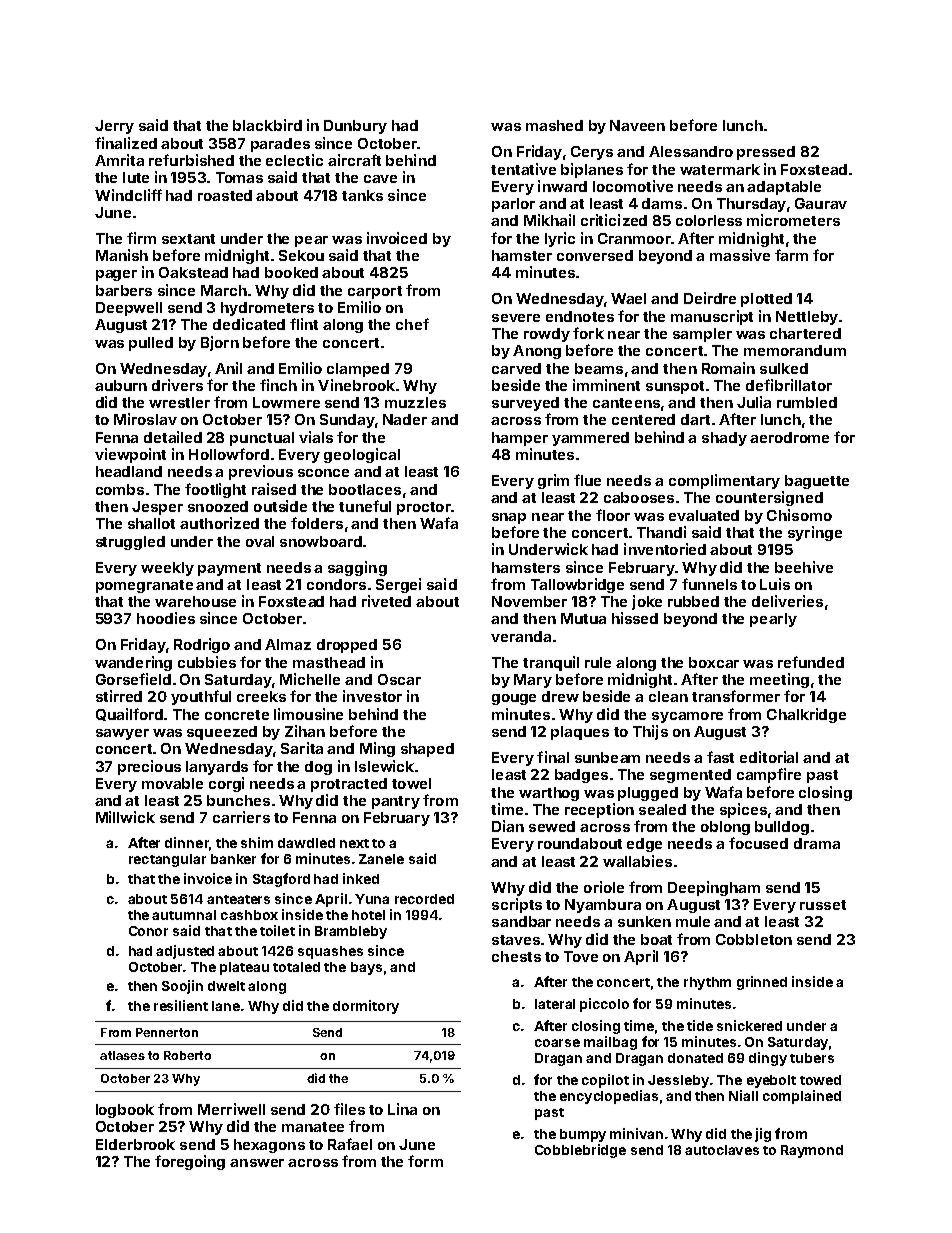 This screenshot has width=952, height=1233. What do you see at coordinates (804, 567) in the screenshot?
I see `beehive` at bounding box center [804, 567].
